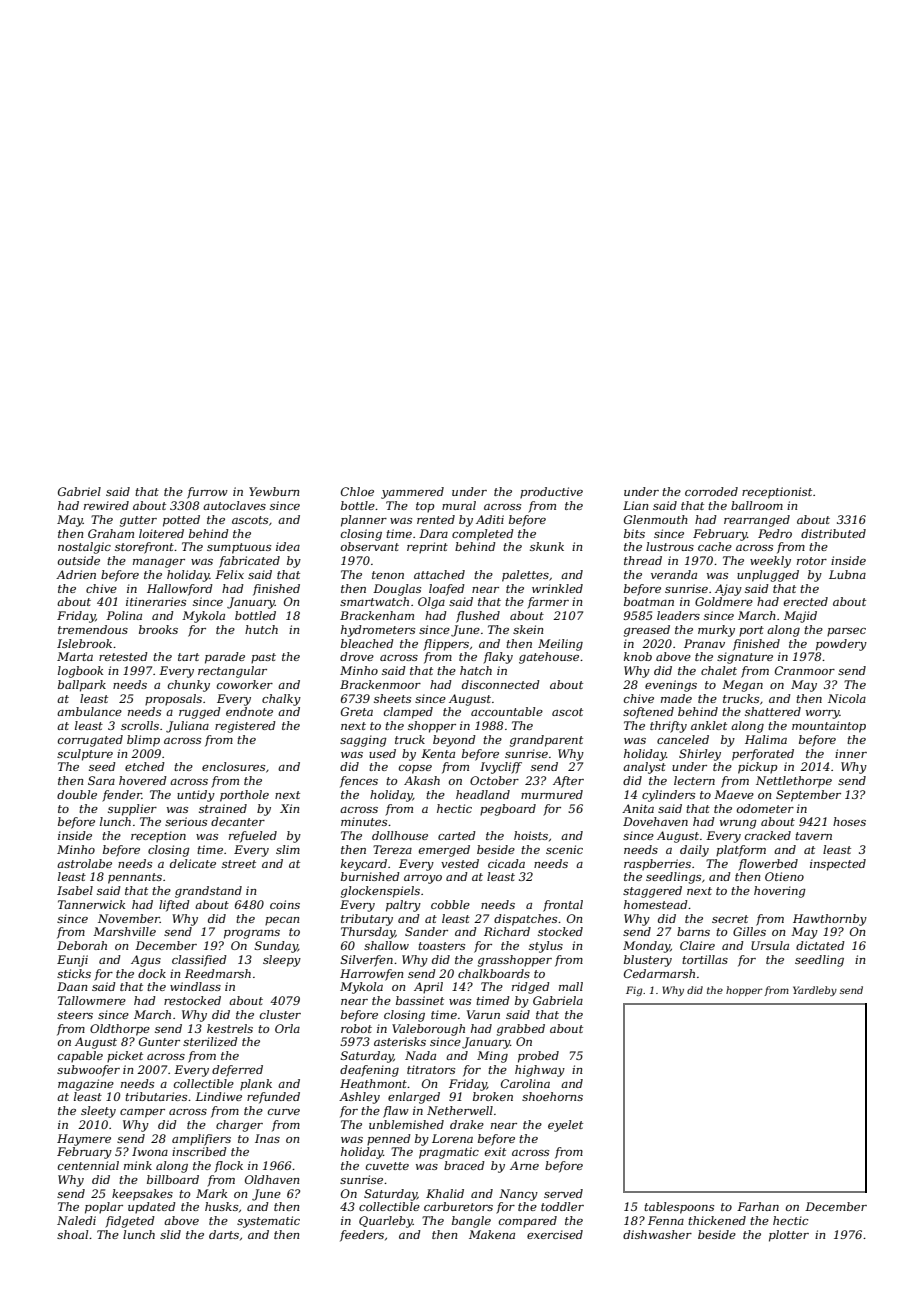  Describe the element at coordinates (72, 986) in the page. I see `Daan` at that location.
